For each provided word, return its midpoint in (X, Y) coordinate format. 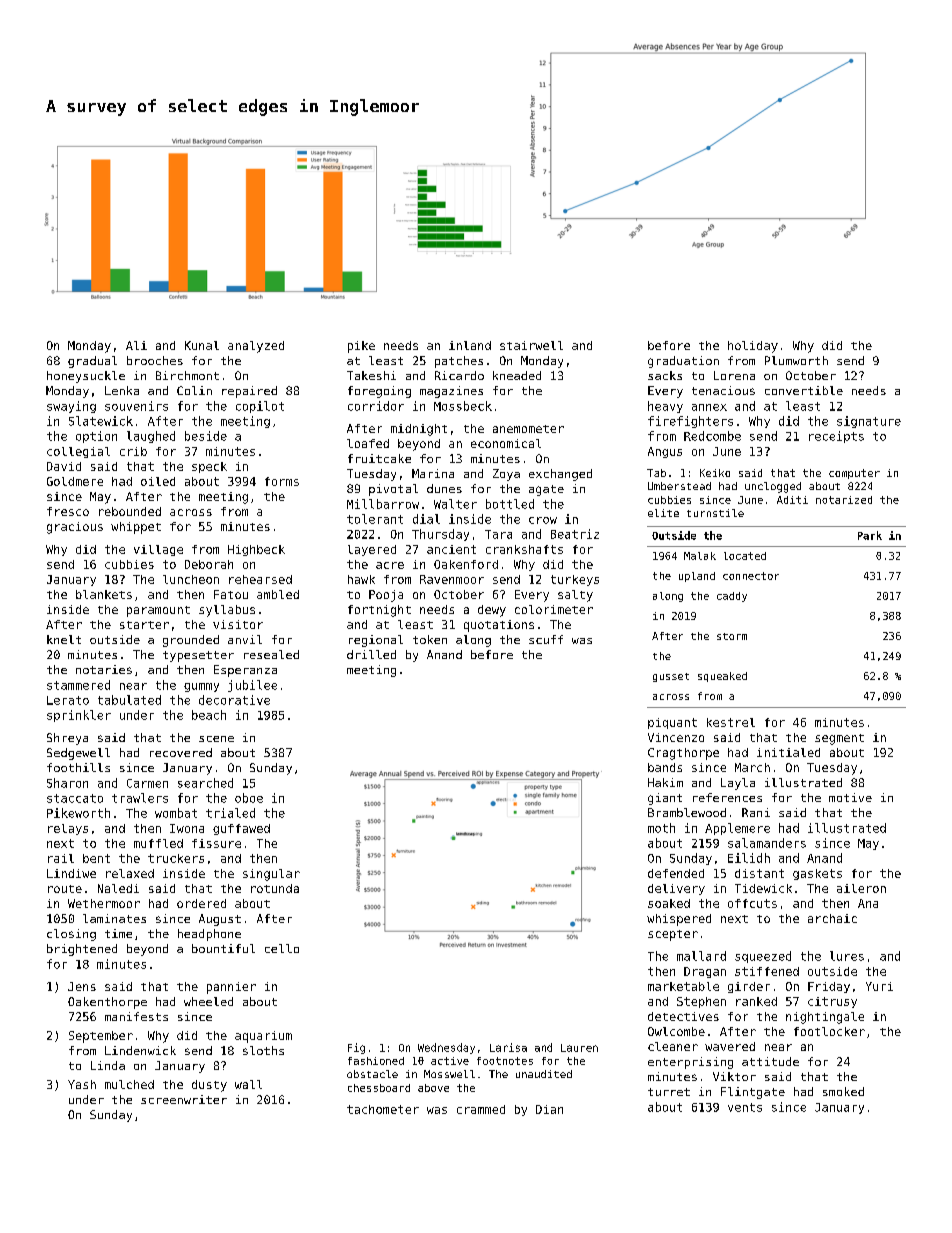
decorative (234, 700)
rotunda (275, 888)
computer (854, 474)
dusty (209, 1086)
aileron (861, 888)
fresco (68, 511)
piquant (672, 723)
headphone (209, 935)
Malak (700, 556)
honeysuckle (86, 377)
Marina (433, 473)
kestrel (731, 722)
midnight (419, 430)
